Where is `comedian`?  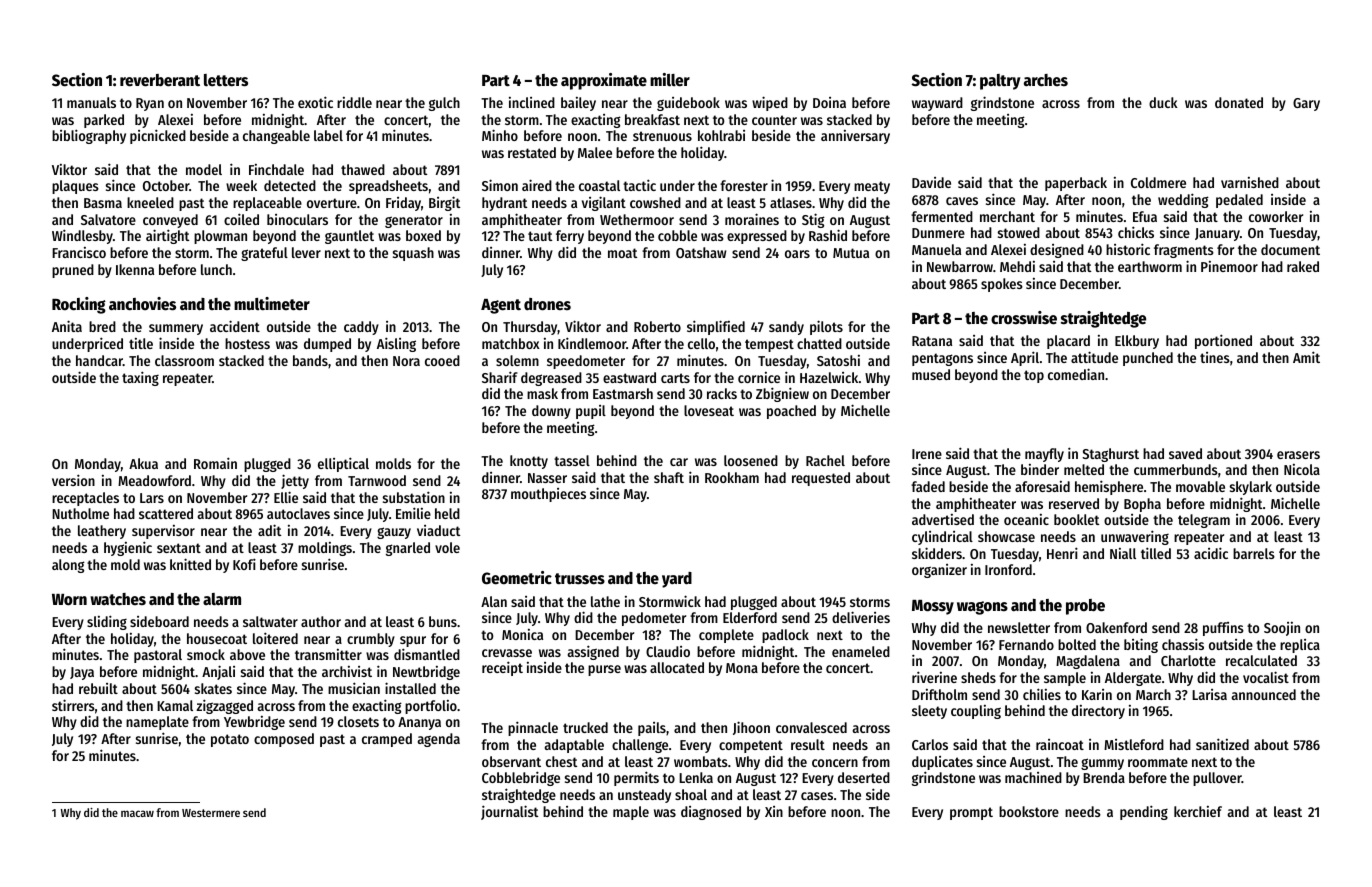
comedian is located at coordinates (1076, 374).
